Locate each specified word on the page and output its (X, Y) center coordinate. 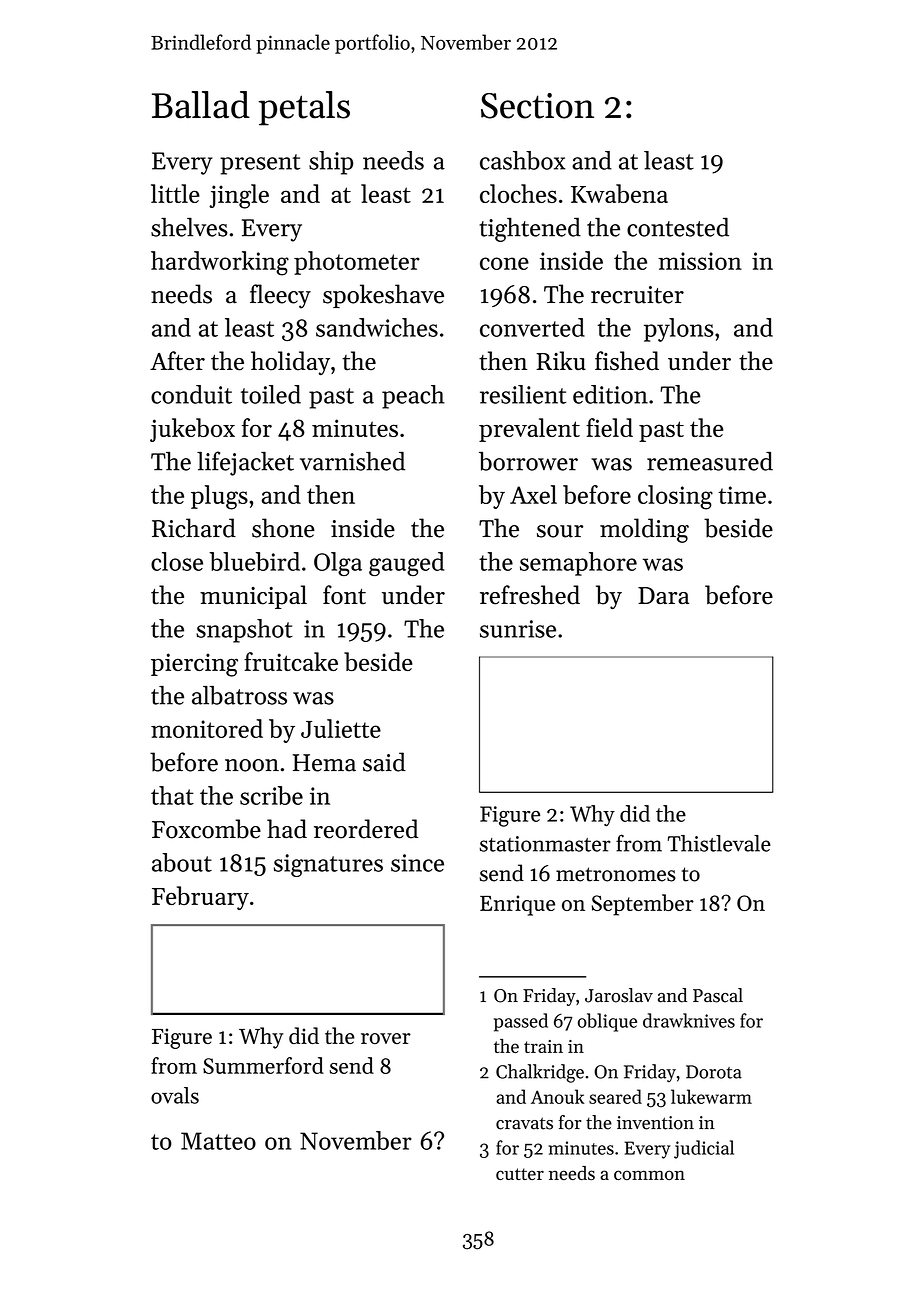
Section (537, 106)
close (177, 561)
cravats (524, 1123)
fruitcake (291, 661)
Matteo (218, 1141)
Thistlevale (719, 843)
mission (700, 261)
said (384, 762)
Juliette (341, 728)
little (175, 193)
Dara (663, 595)
